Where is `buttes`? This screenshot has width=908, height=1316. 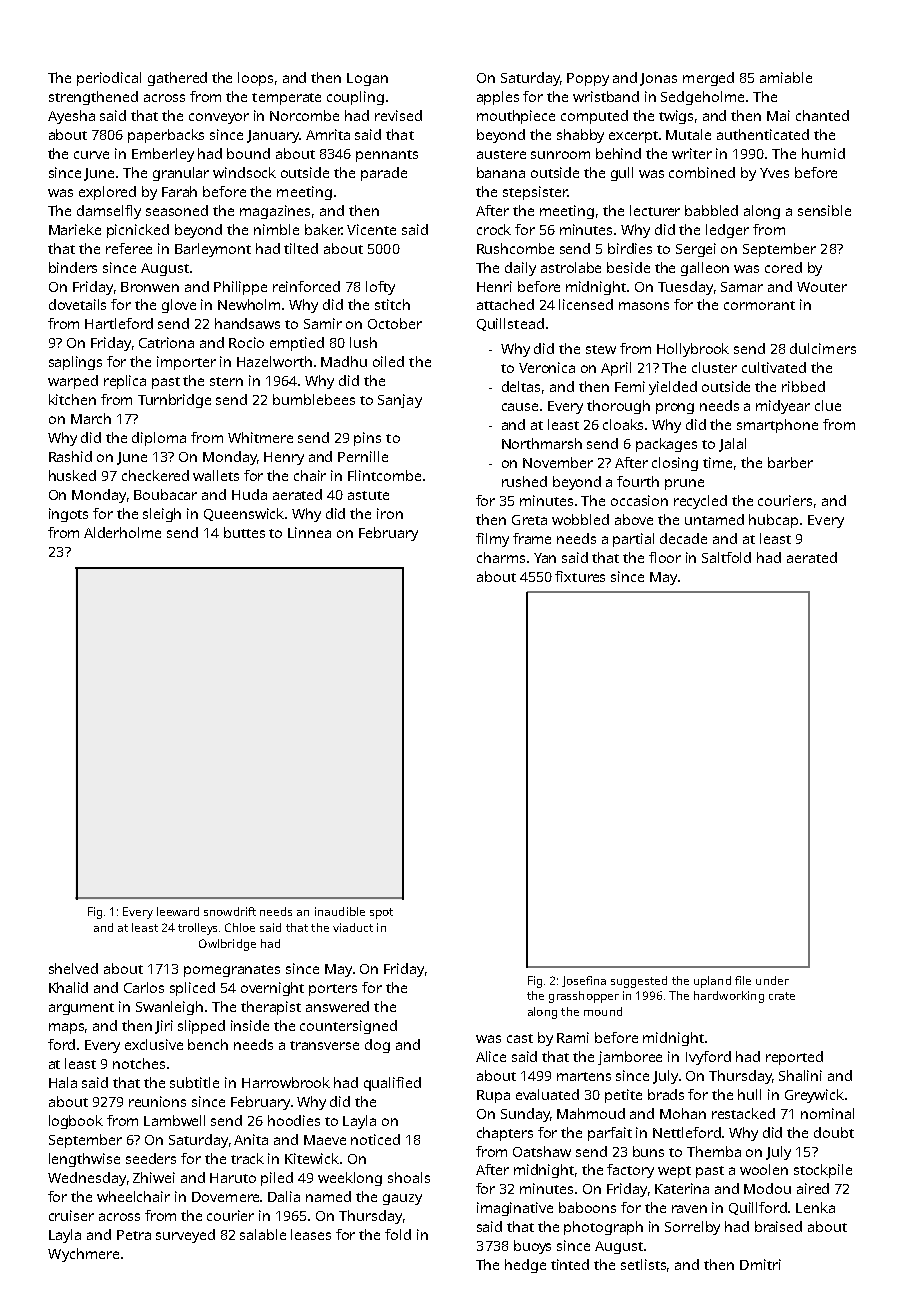 buttes is located at coordinates (244, 532).
